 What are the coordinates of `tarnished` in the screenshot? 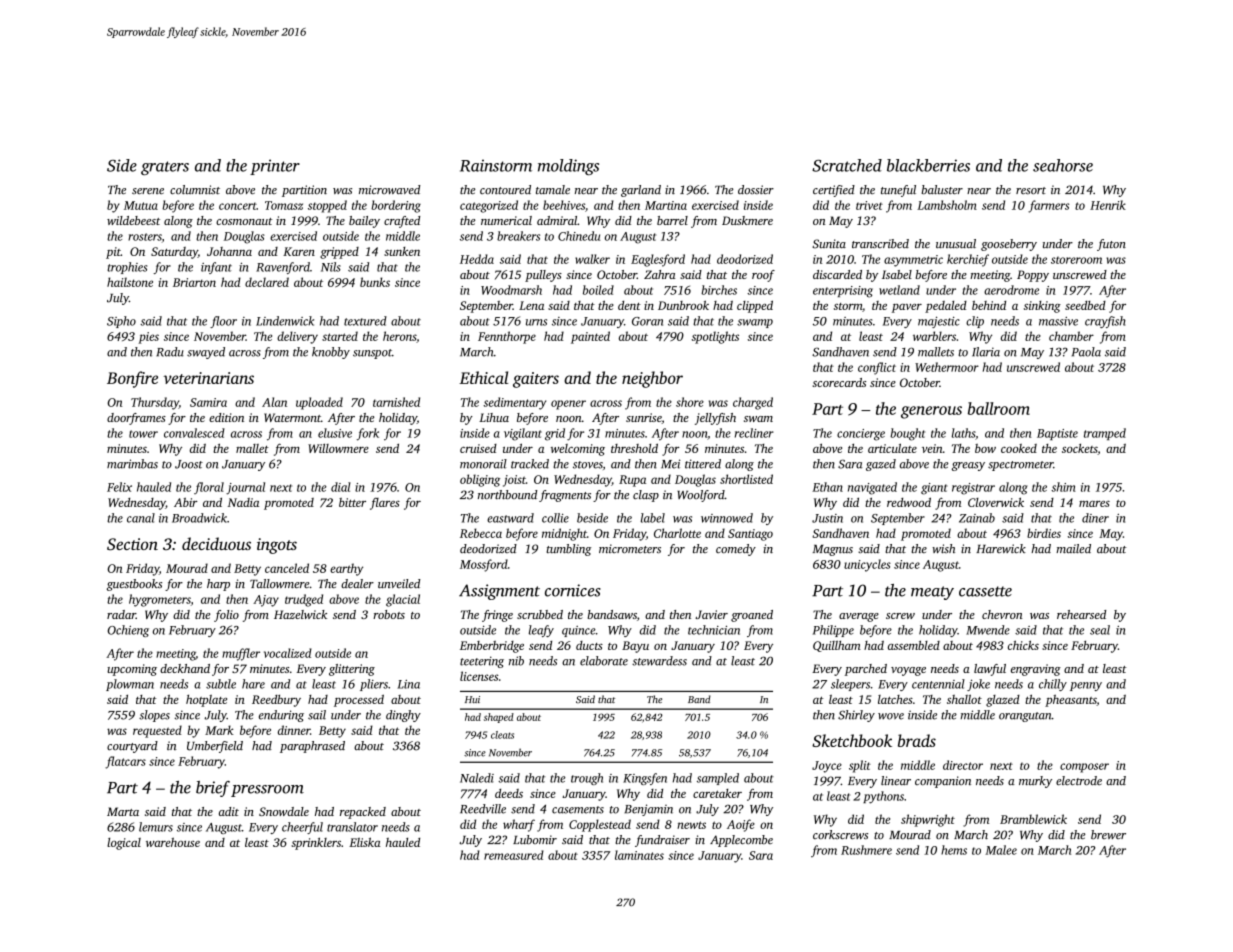 It's located at (396, 402).
